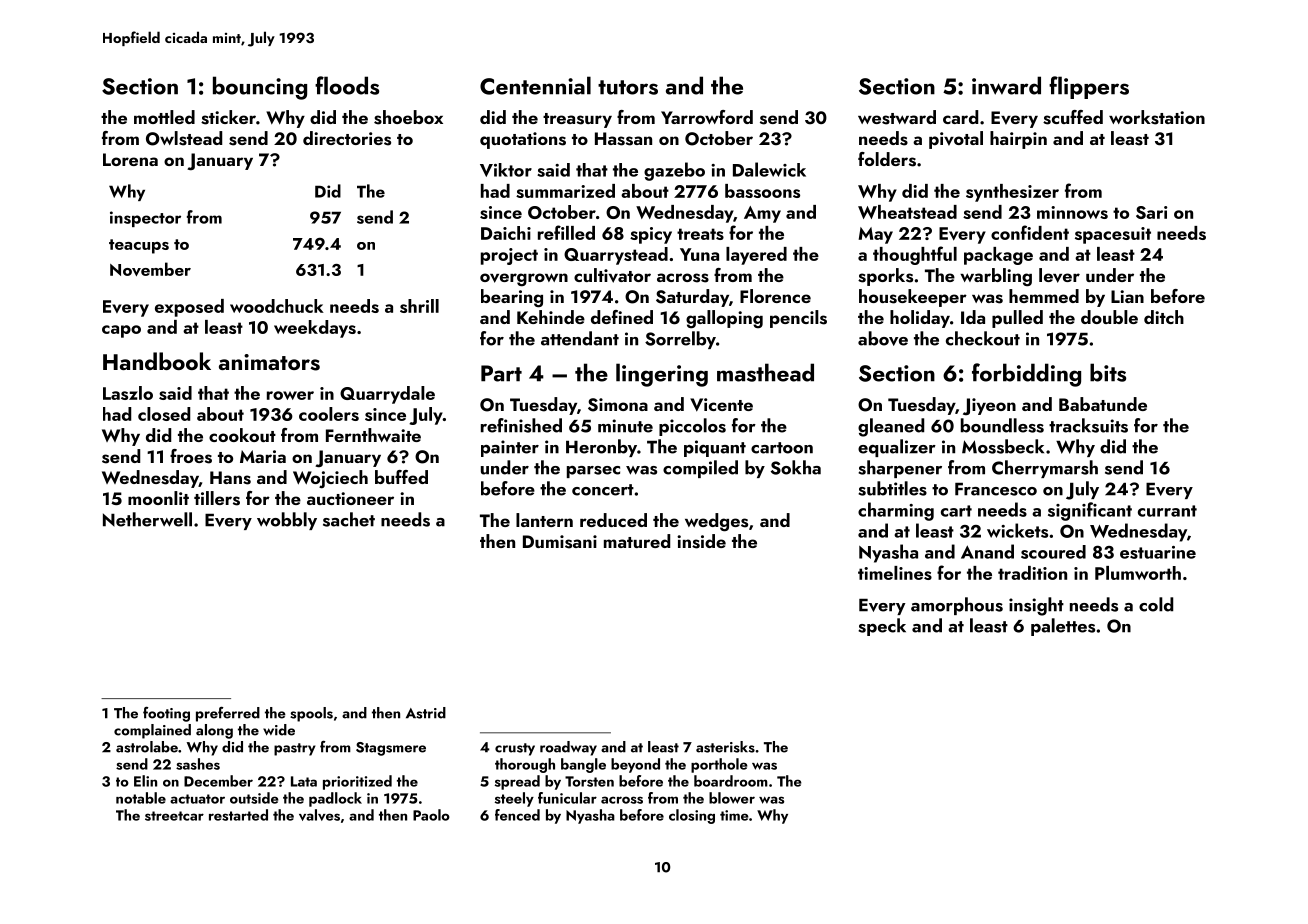 This document has height=924, width=1308. Describe the element at coordinates (290, 395) in the document. I see `rower` at that location.
